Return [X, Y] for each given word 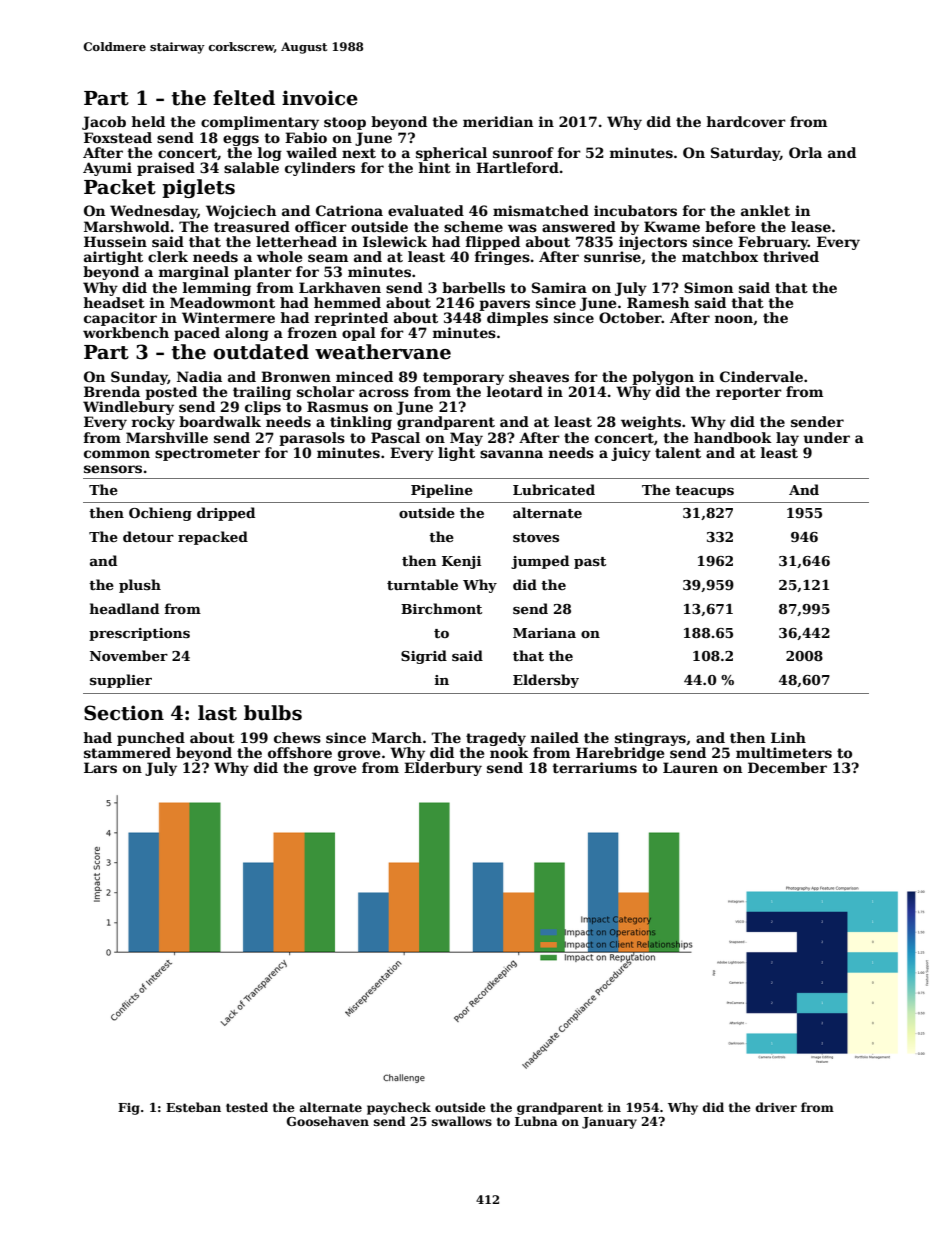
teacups [704, 492]
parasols [312, 439]
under [826, 437]
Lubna [536, 1121]
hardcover [746, 121]
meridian [498, 121]
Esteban [193, 1107]
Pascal [395, 437]
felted [244, 98]
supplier [121, 681]
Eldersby [546, 681]
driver [776, 1107]
